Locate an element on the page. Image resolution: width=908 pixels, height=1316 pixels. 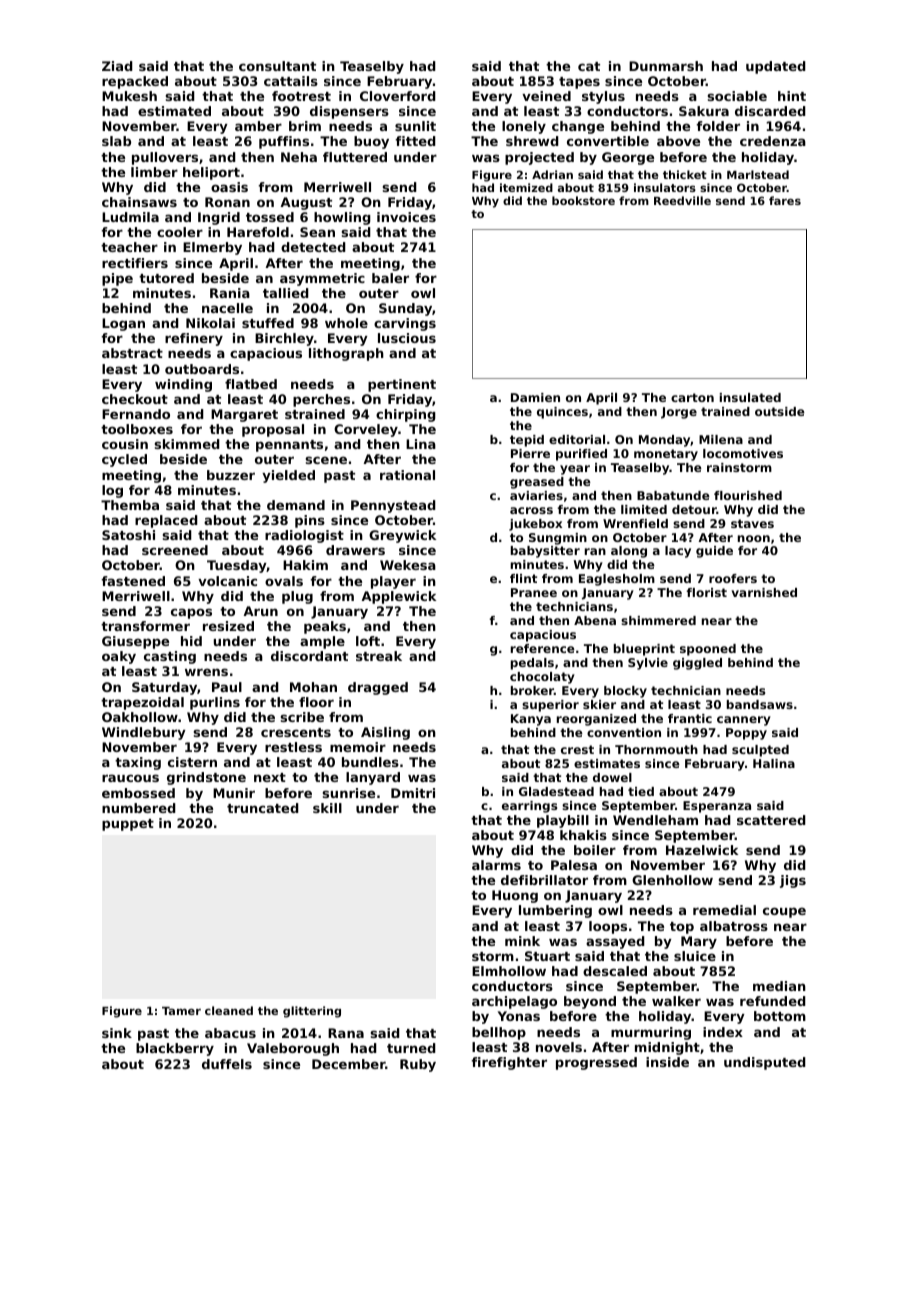
varnished is located at coordinates (764, 592).
